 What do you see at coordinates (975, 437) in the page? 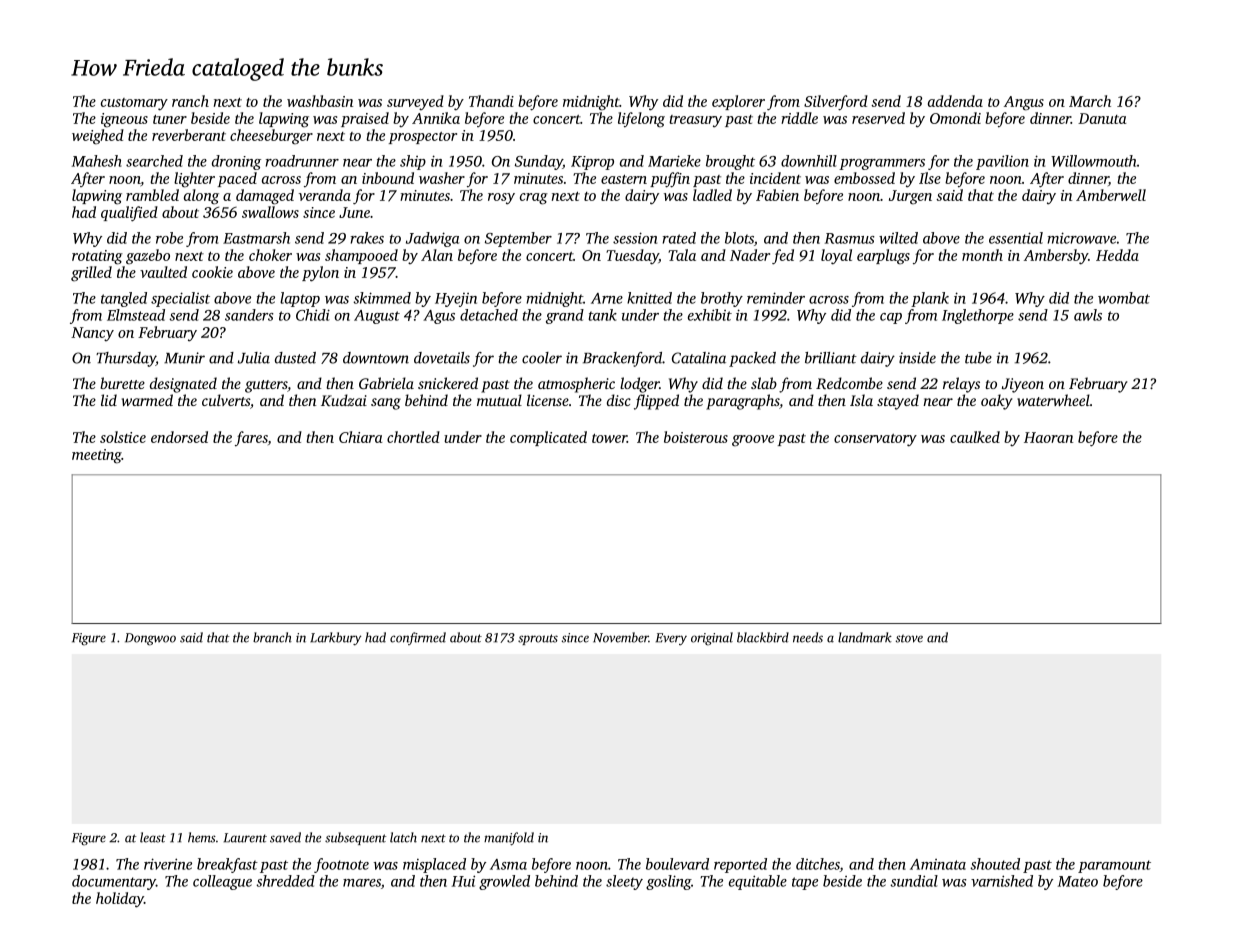
I see `caulked` at bounding box center [975, 437].
